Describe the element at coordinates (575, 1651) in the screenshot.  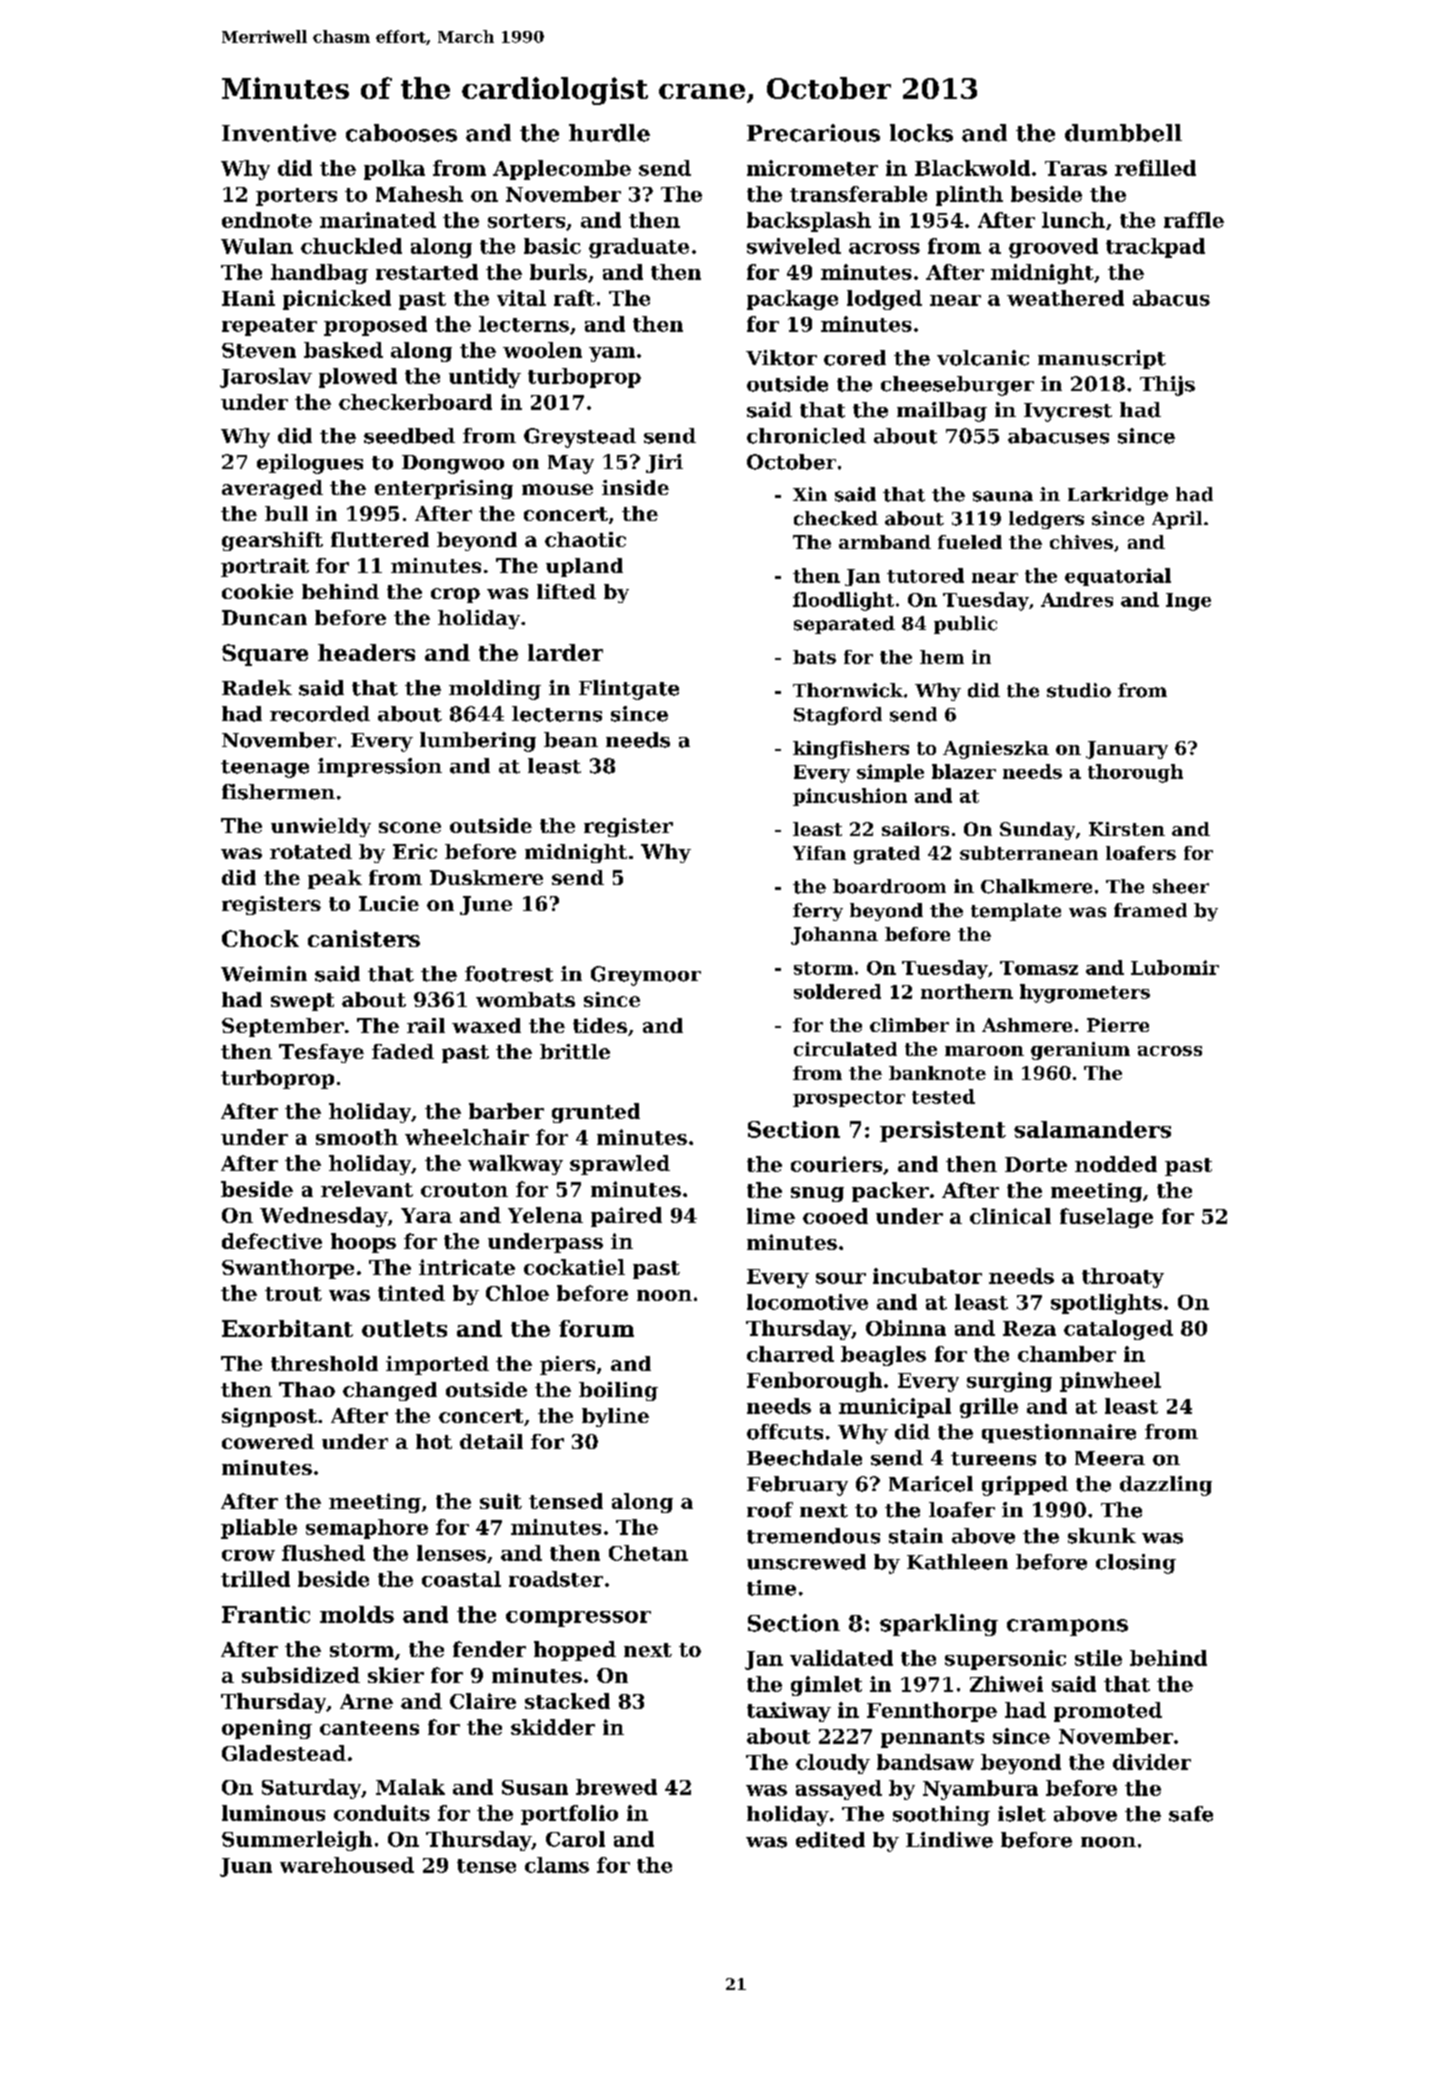
I see `hopped` at that location.
